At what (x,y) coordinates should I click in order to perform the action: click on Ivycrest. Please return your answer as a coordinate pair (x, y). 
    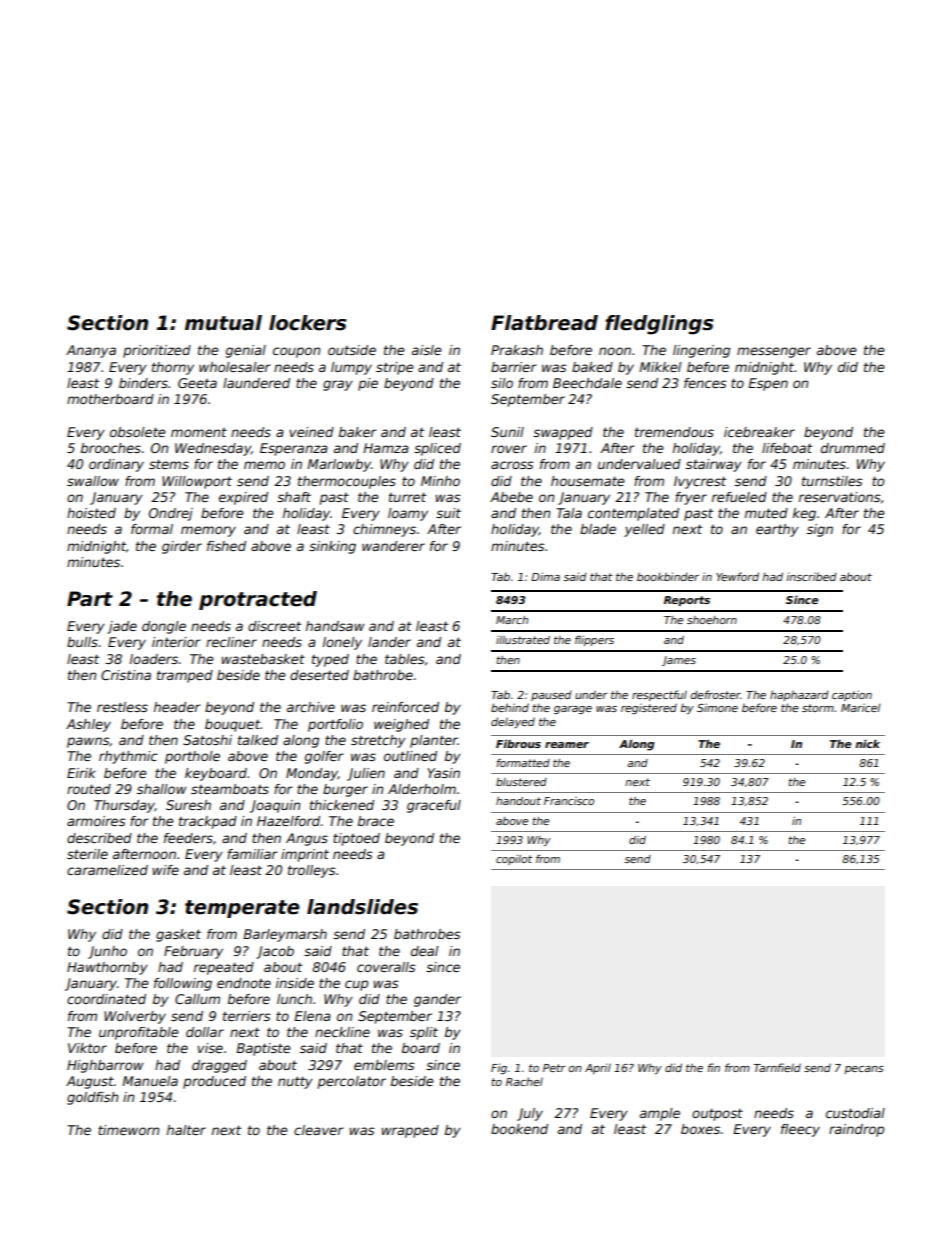
    Looking at the image, I should click on (700, 482).
